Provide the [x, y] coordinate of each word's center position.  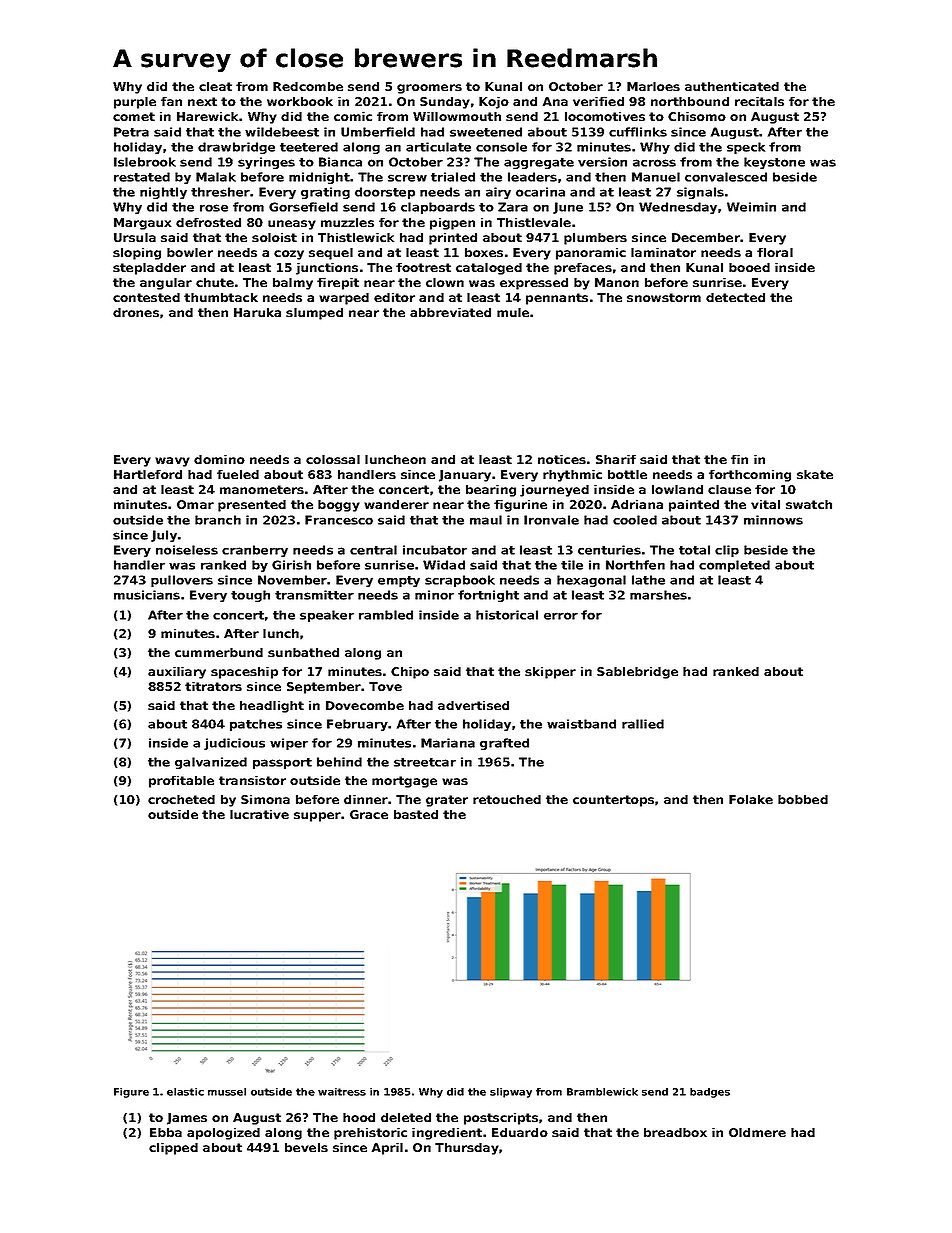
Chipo [410, 673]
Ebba [166, 1132]
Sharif [616, 459]
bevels [306, 1147]
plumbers [595, 239]
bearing [491, 491]
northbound [690, 101]
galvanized [211, 763]
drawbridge [236, 148]
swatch [809, 504]
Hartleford [148, 474]
